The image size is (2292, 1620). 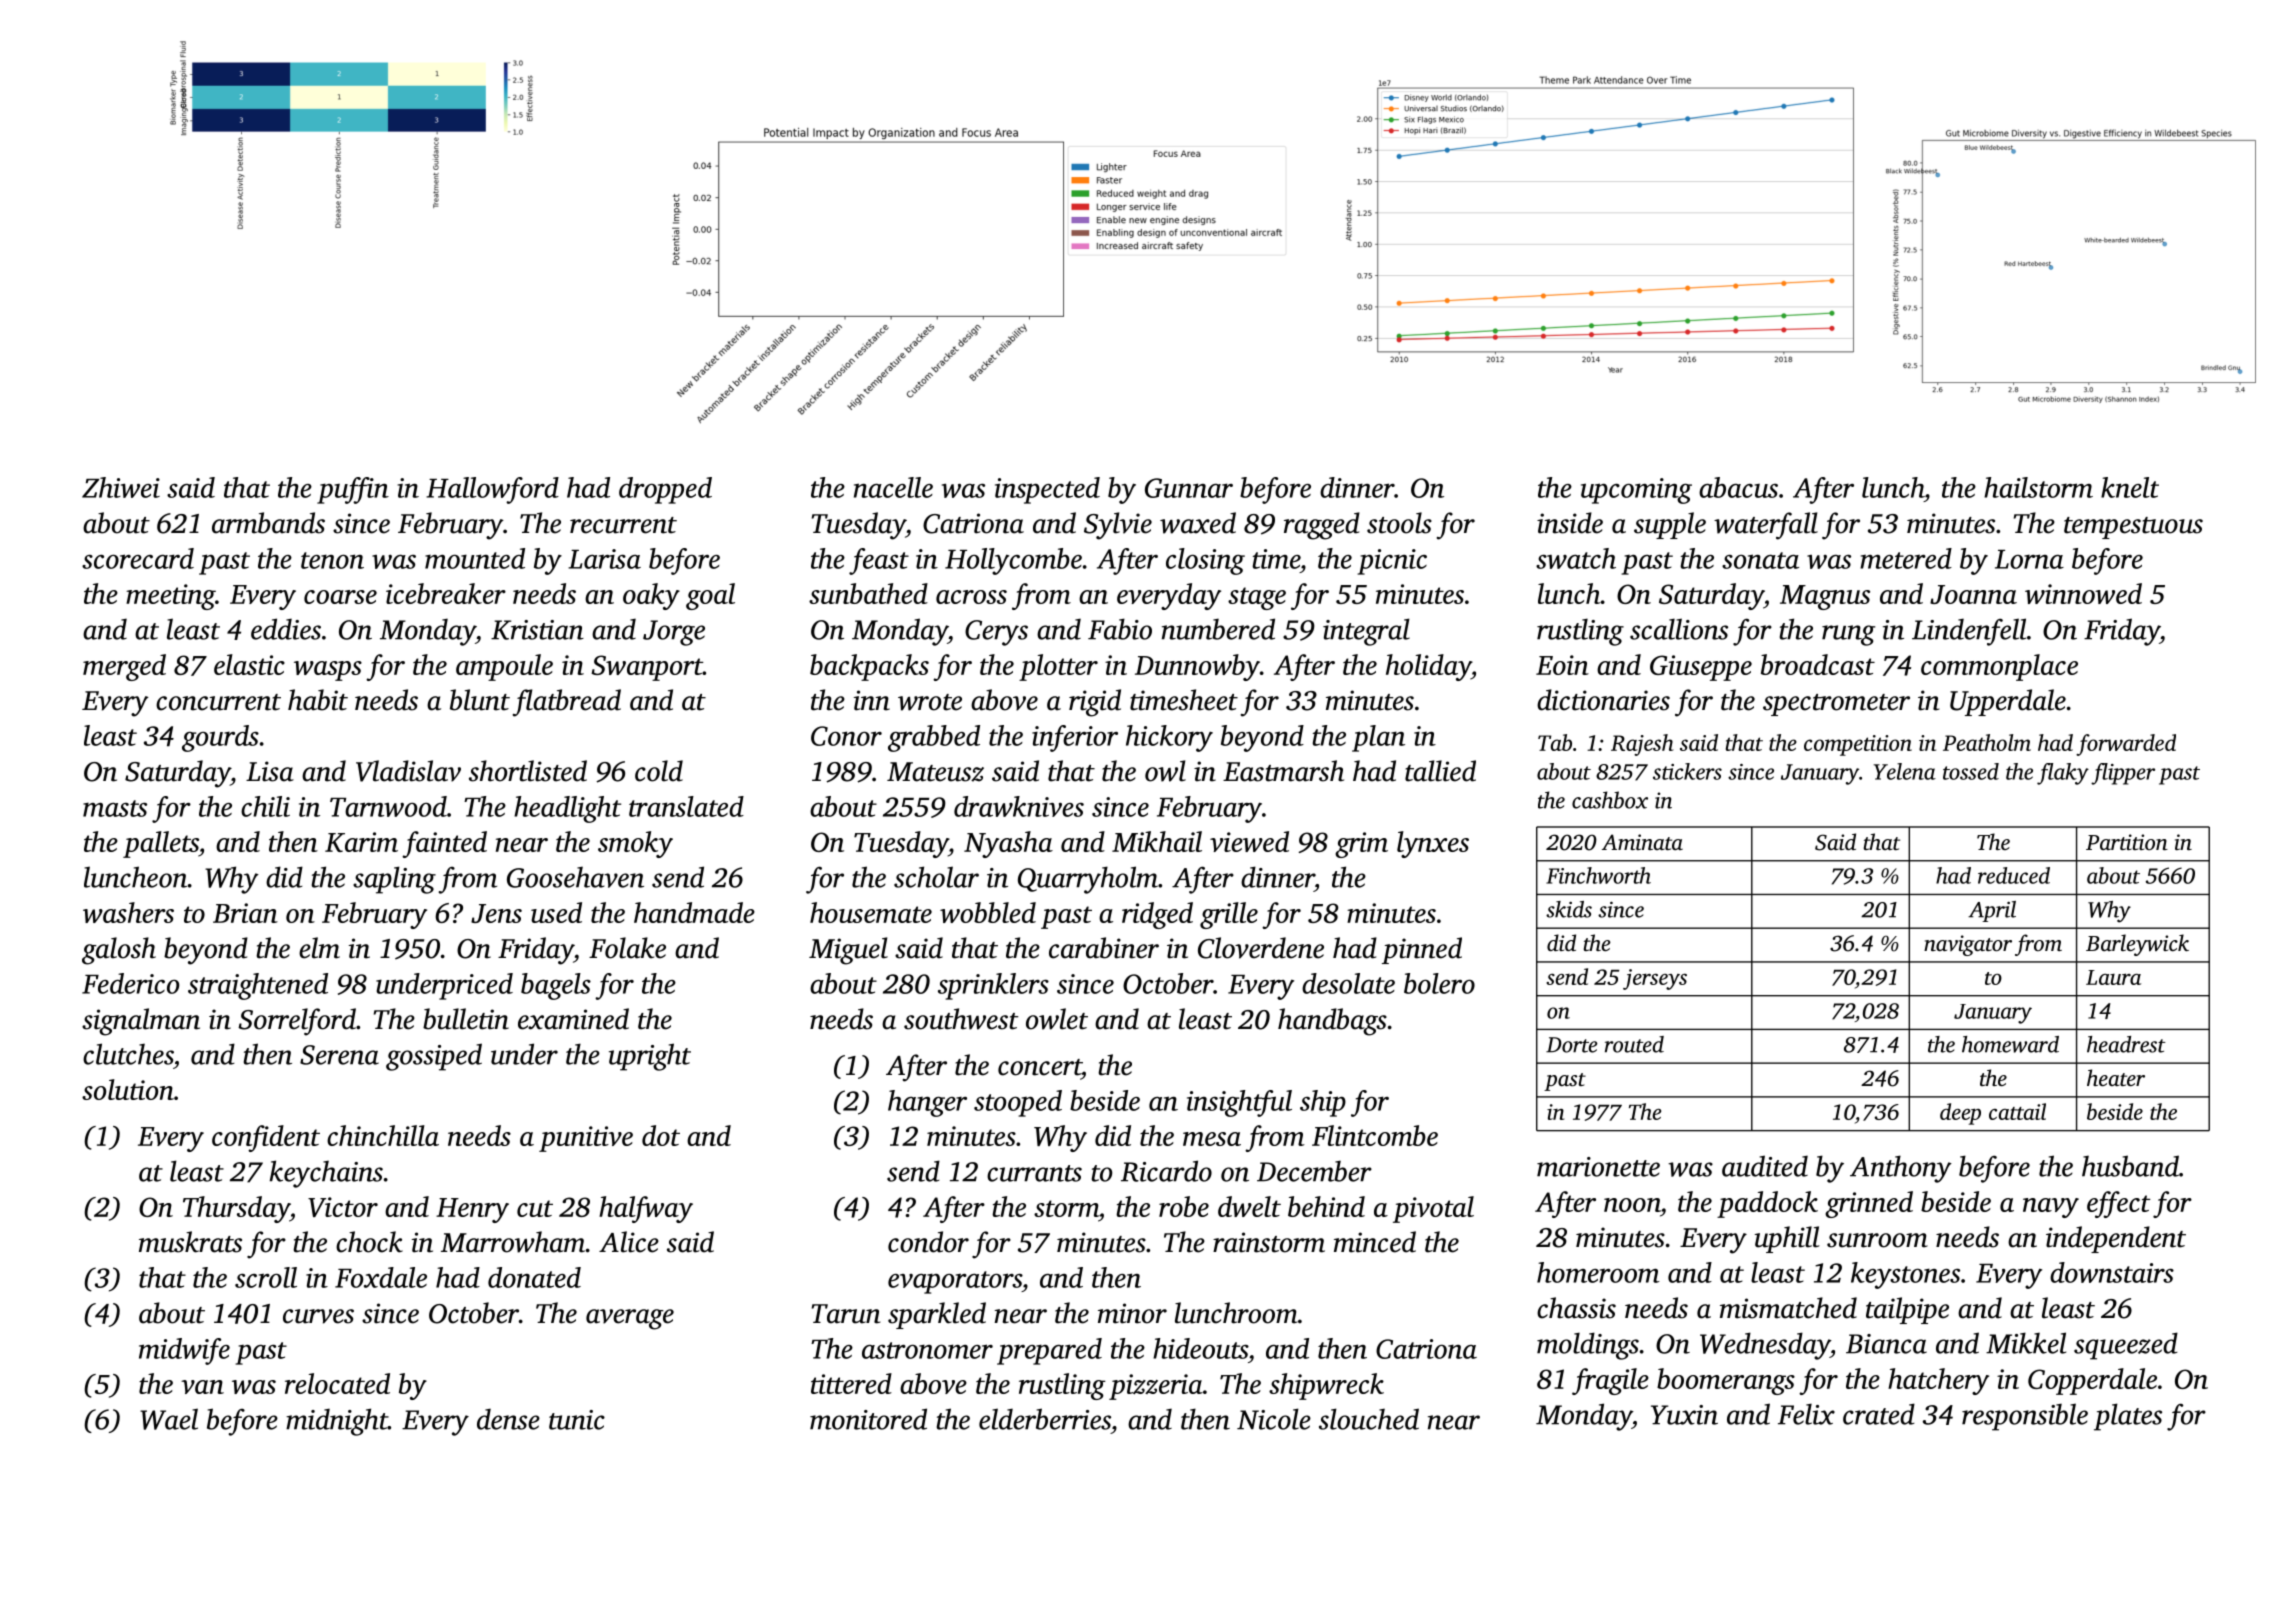 I want to click on owlet, so click(x=1057, y=1019).
